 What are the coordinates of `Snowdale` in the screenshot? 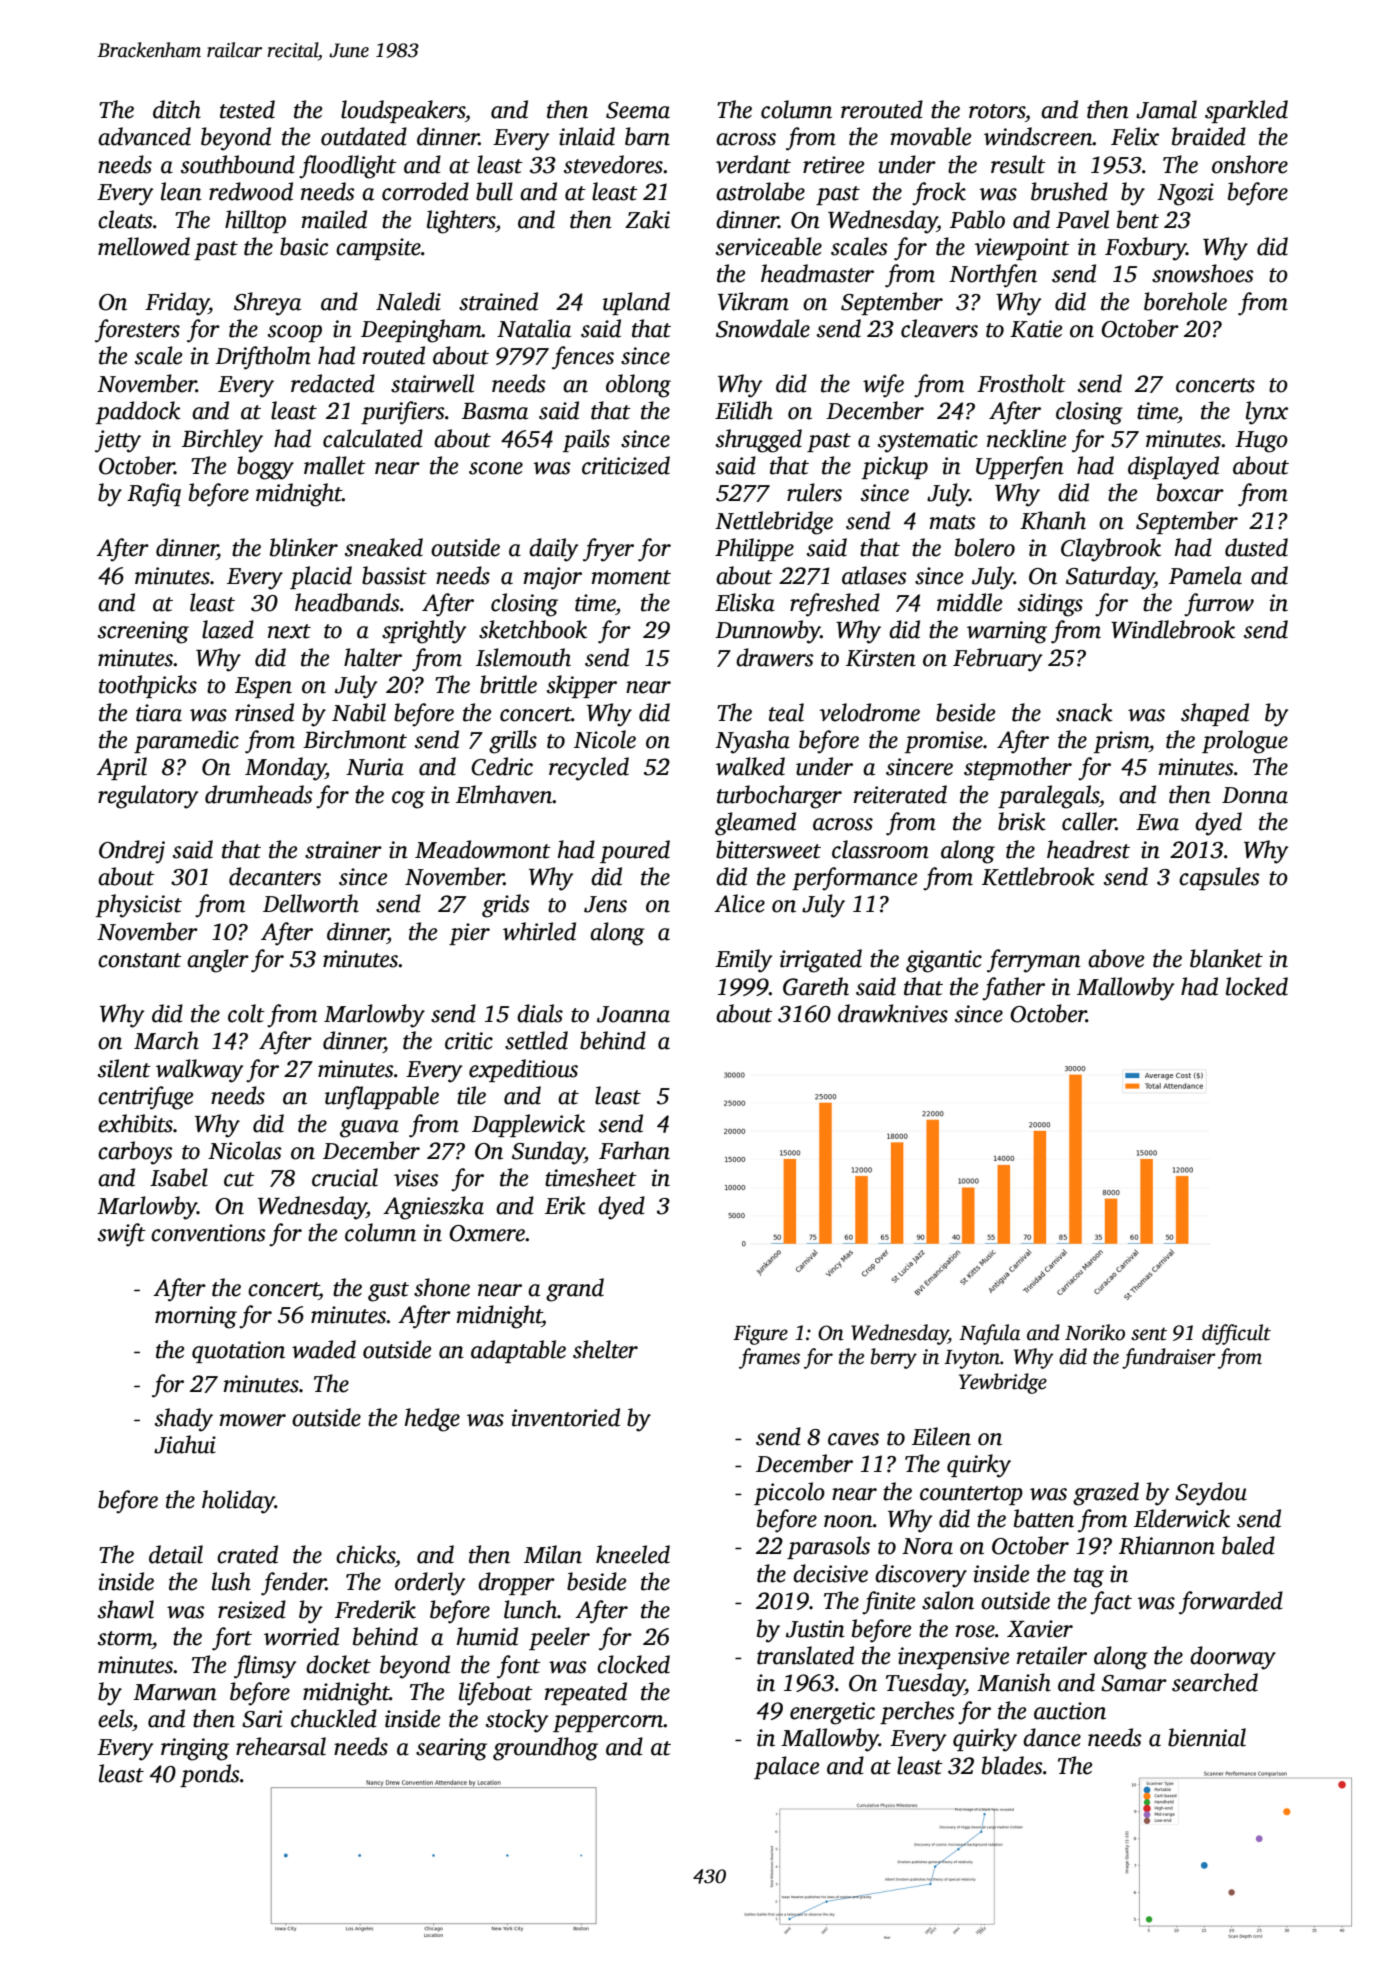 It's located at (763, 328).
